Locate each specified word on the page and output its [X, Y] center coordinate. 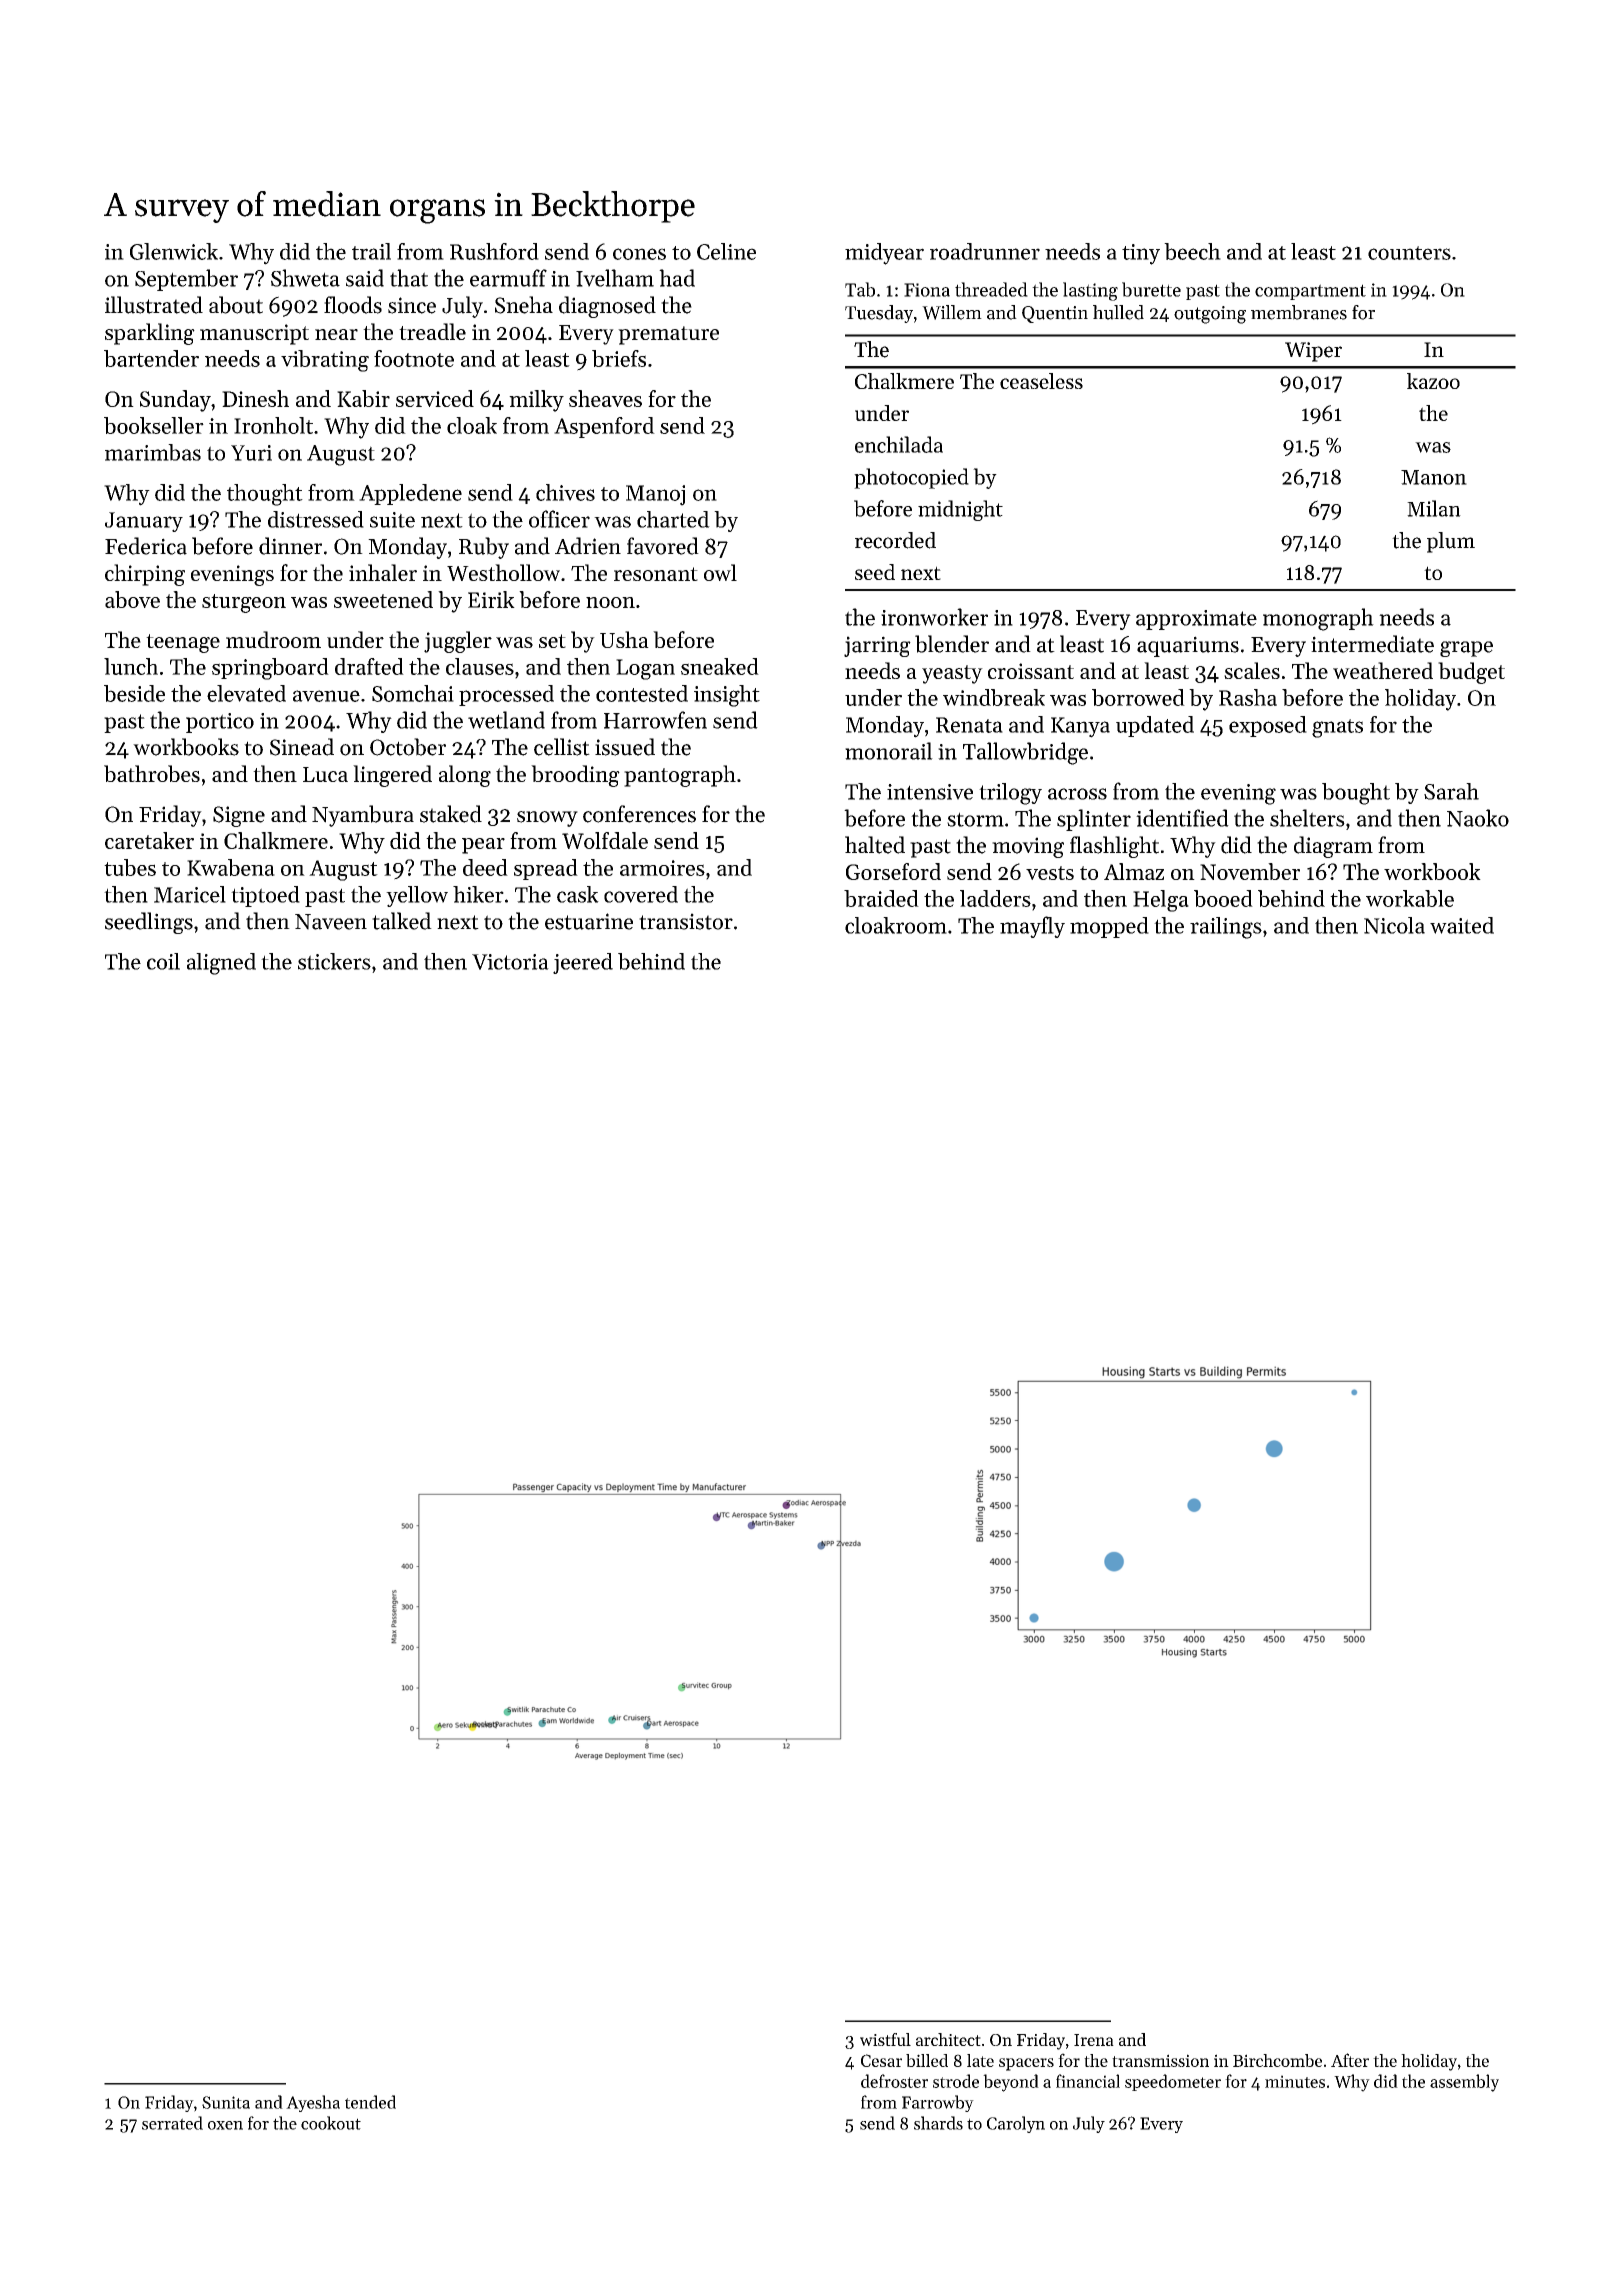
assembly [1464, 2083]
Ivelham [615, 278]
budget [1471, 673]
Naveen [331, 922]
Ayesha [313, 2103]
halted [875, 845]
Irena [1094, 2040]
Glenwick [174, 251]
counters [1409, 253]
